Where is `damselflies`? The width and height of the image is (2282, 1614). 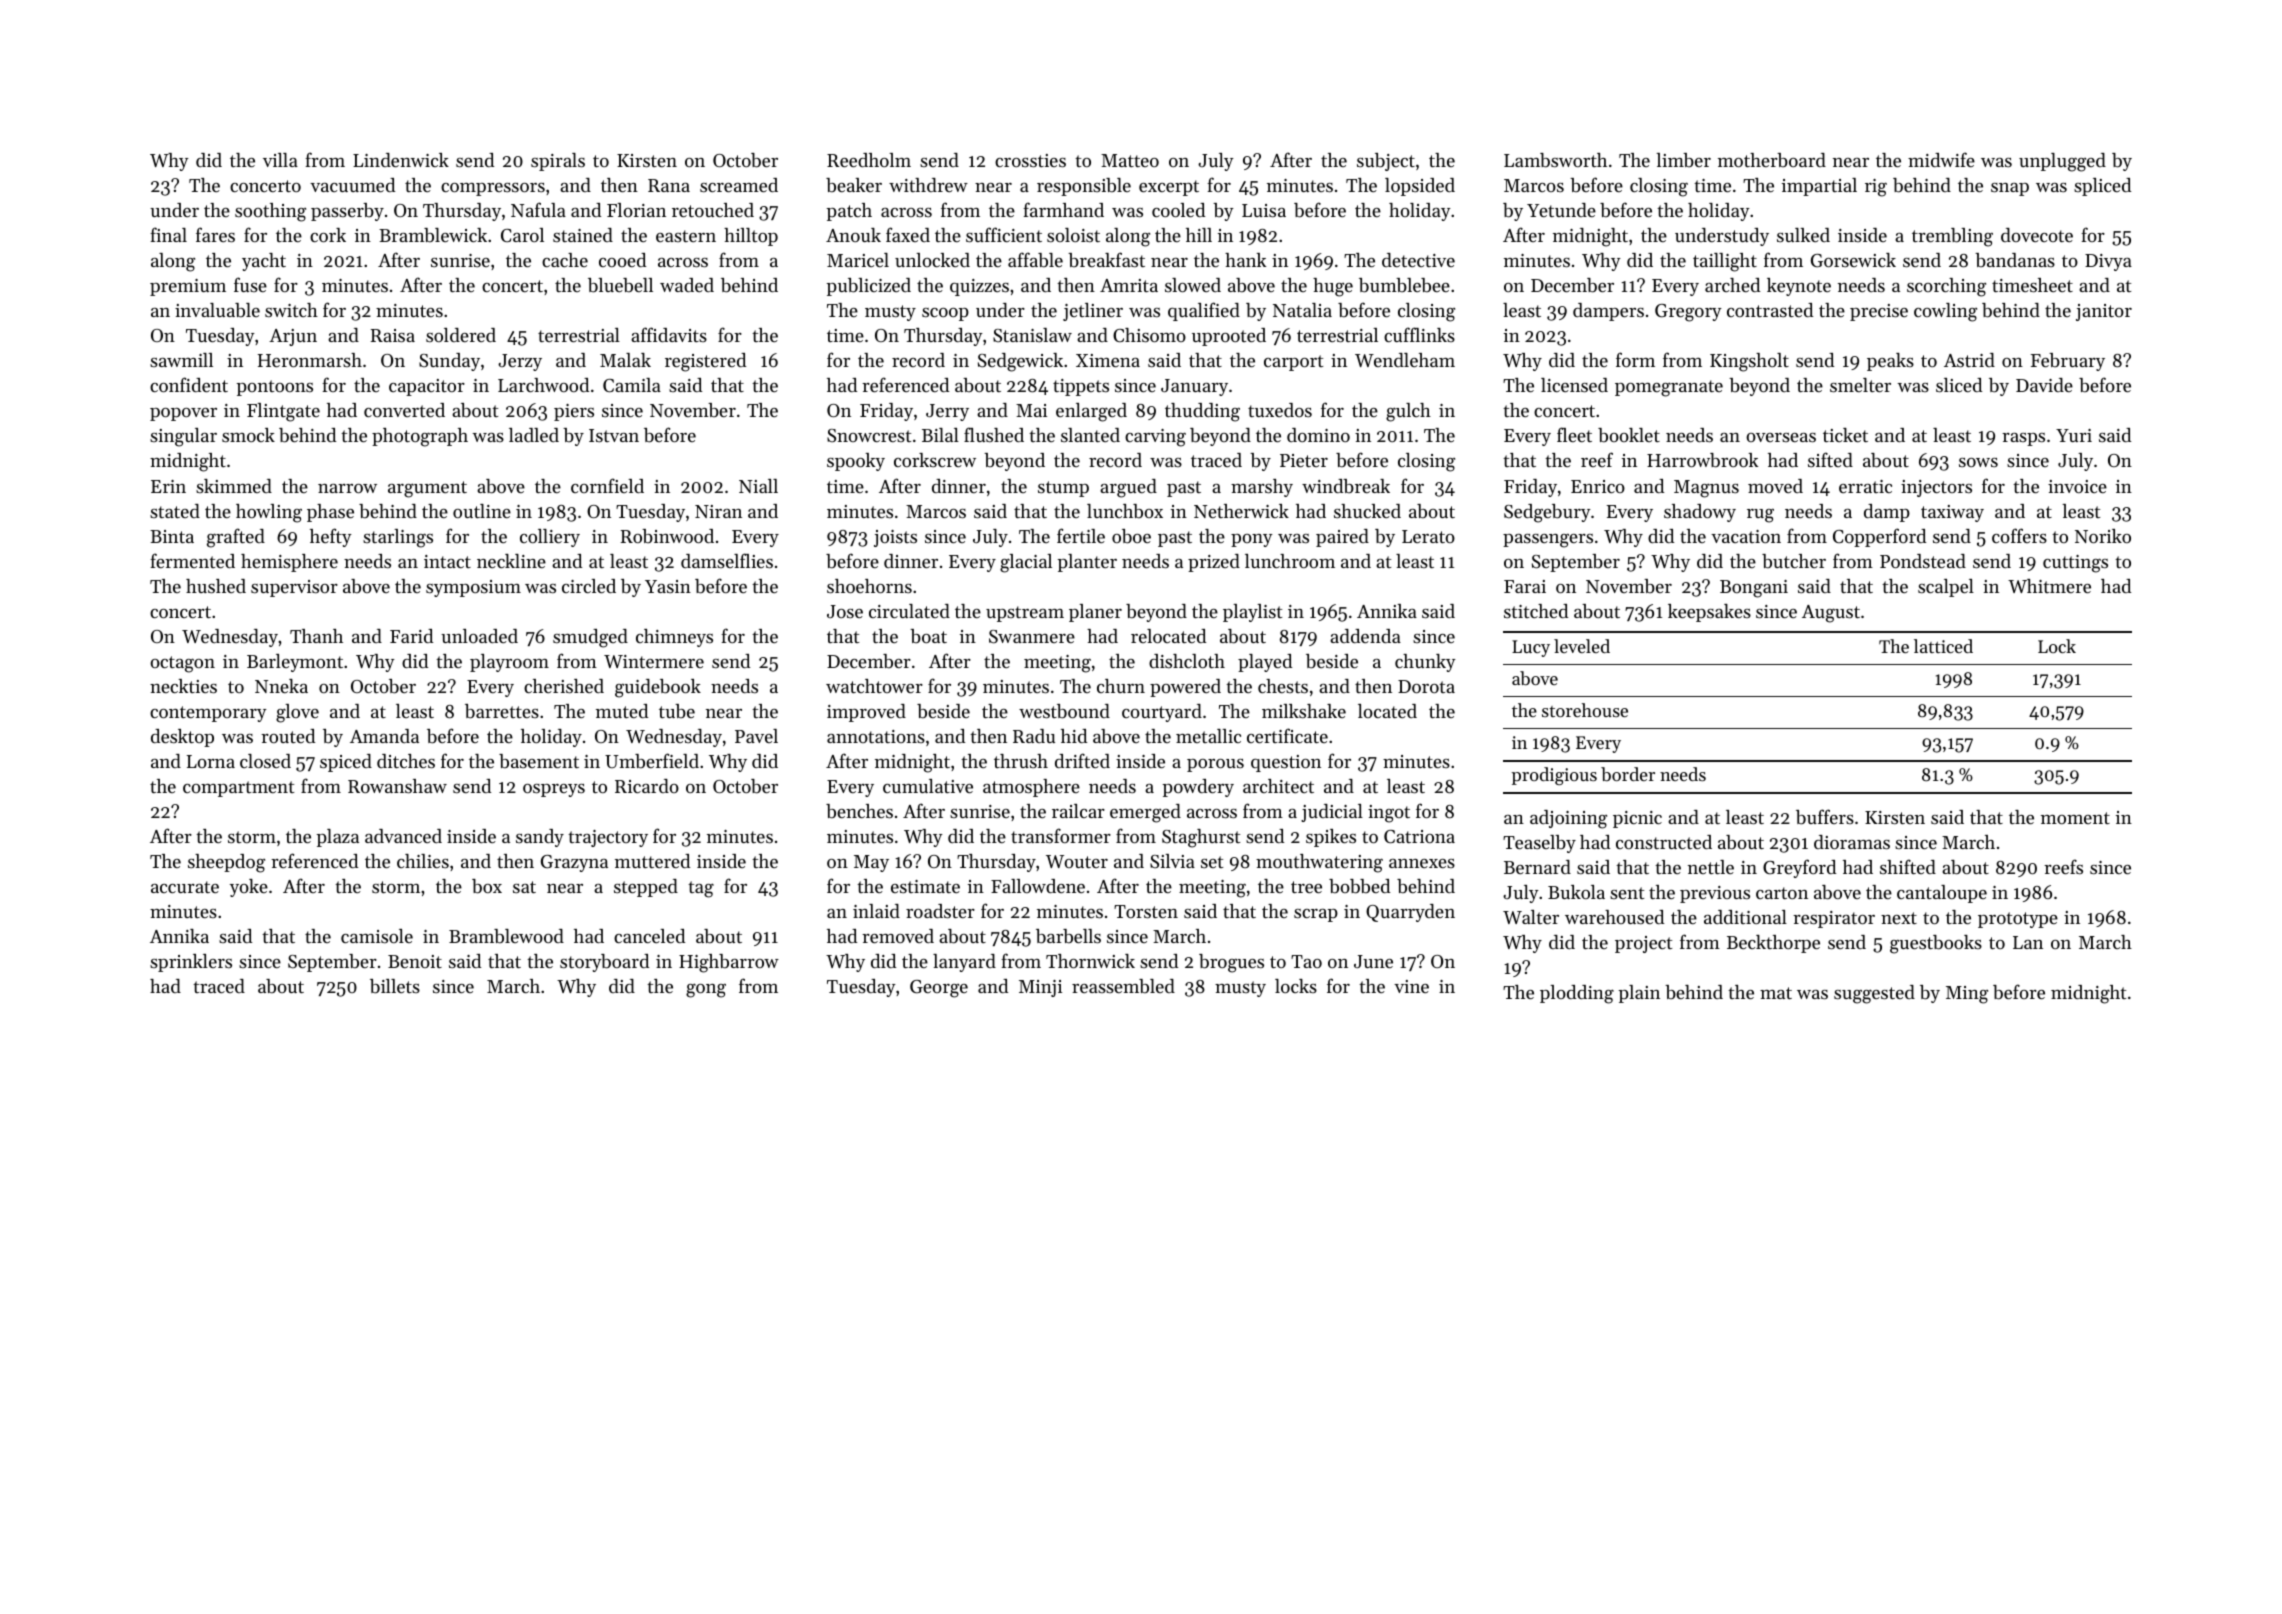
damselflies is located at coordinates (727, 560).
